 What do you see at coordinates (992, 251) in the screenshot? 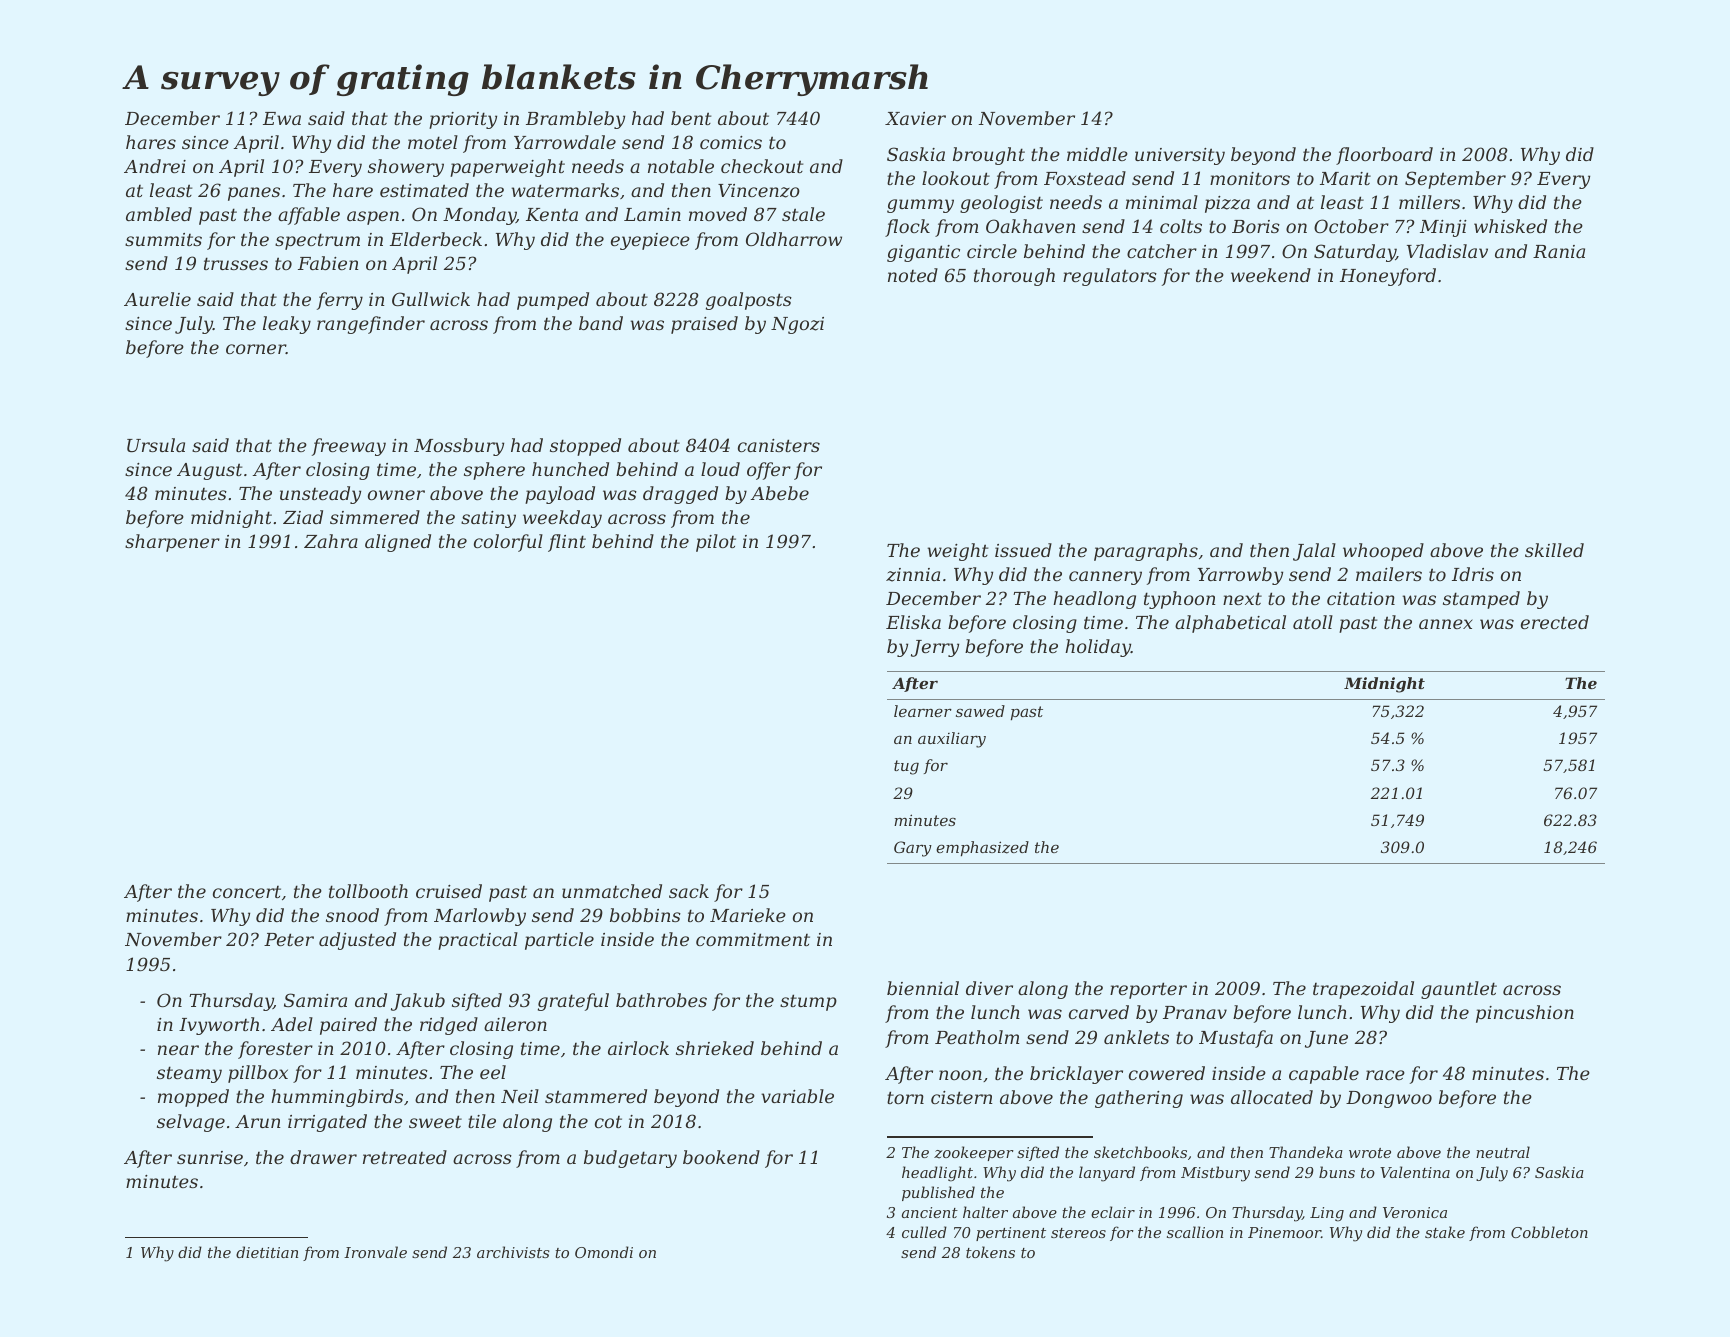
I see `circle` at bounding box center [992, 251].
